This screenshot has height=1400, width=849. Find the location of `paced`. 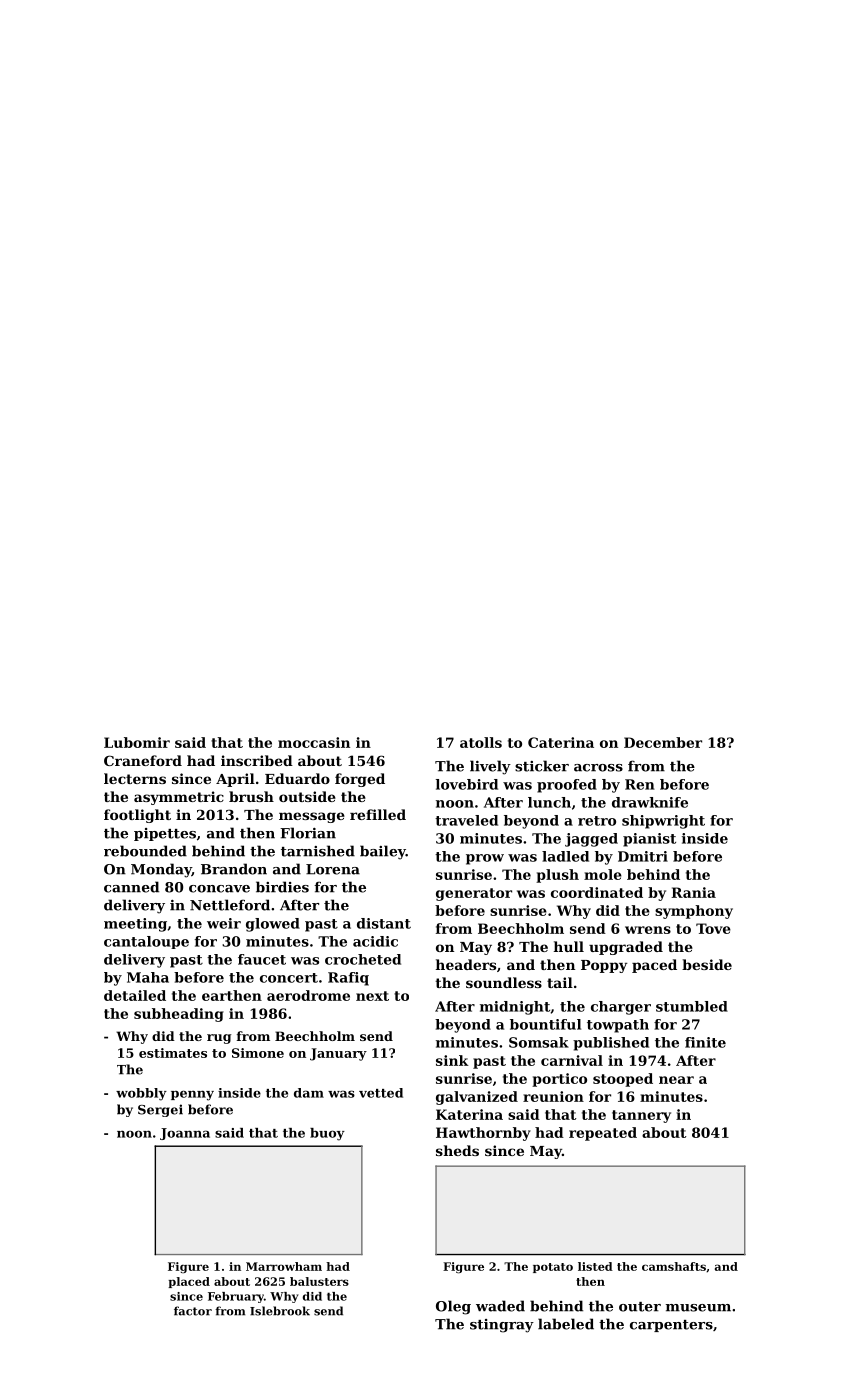

paced is located at coordinates (654, 966).
